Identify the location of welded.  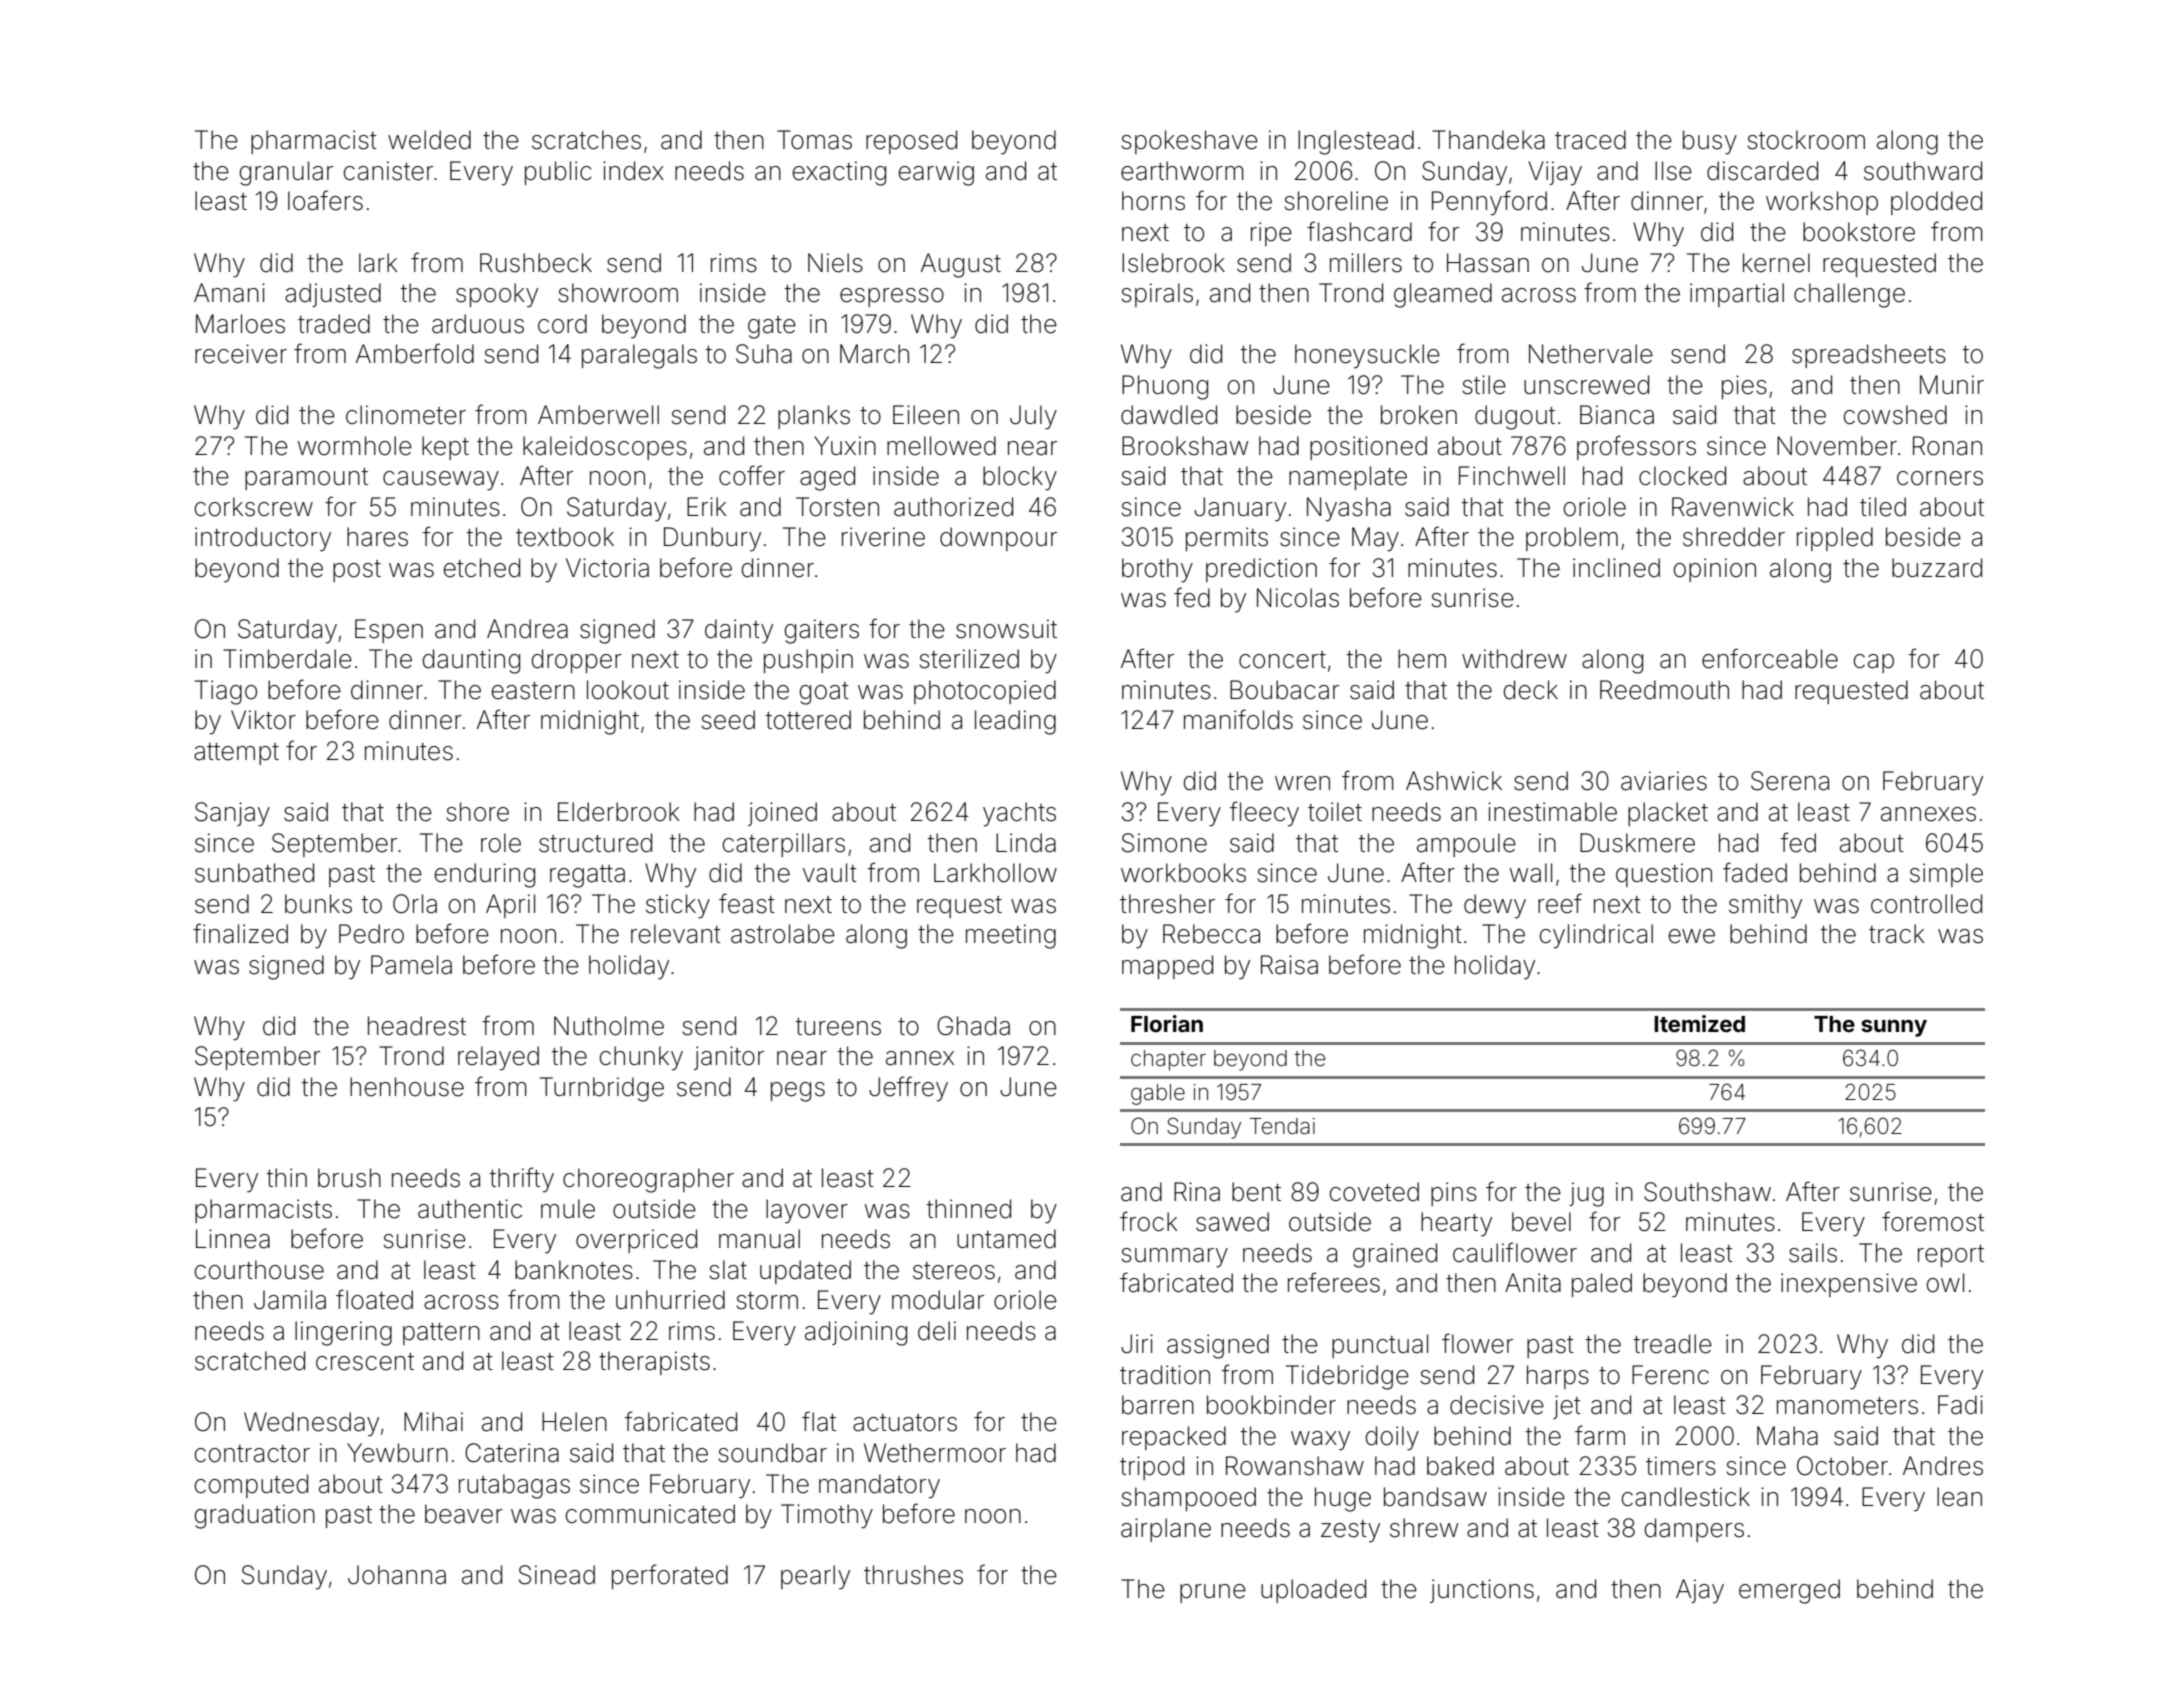
(429, 140).
